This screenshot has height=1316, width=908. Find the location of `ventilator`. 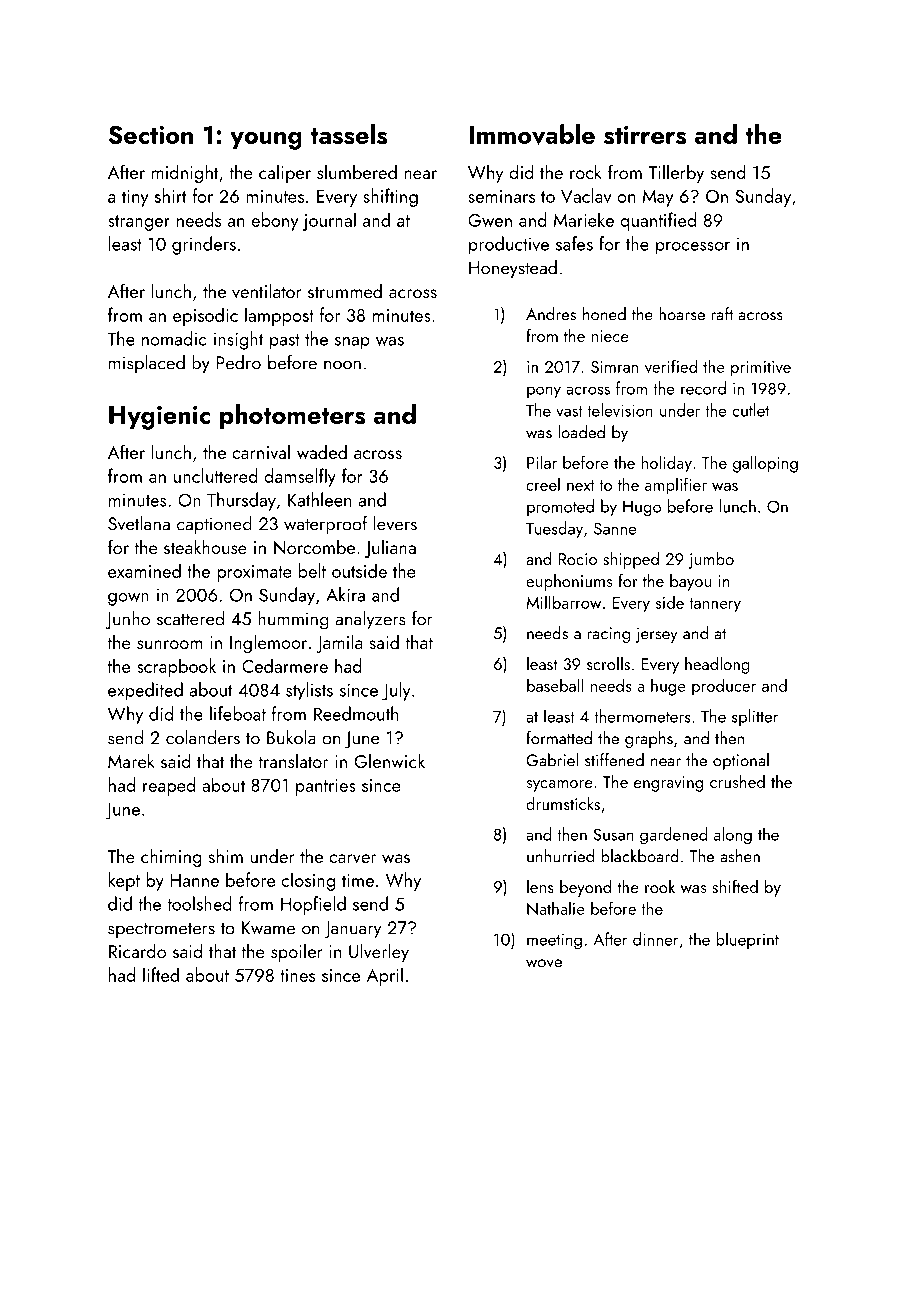

ventilator is located at coordinates (267, 290).
